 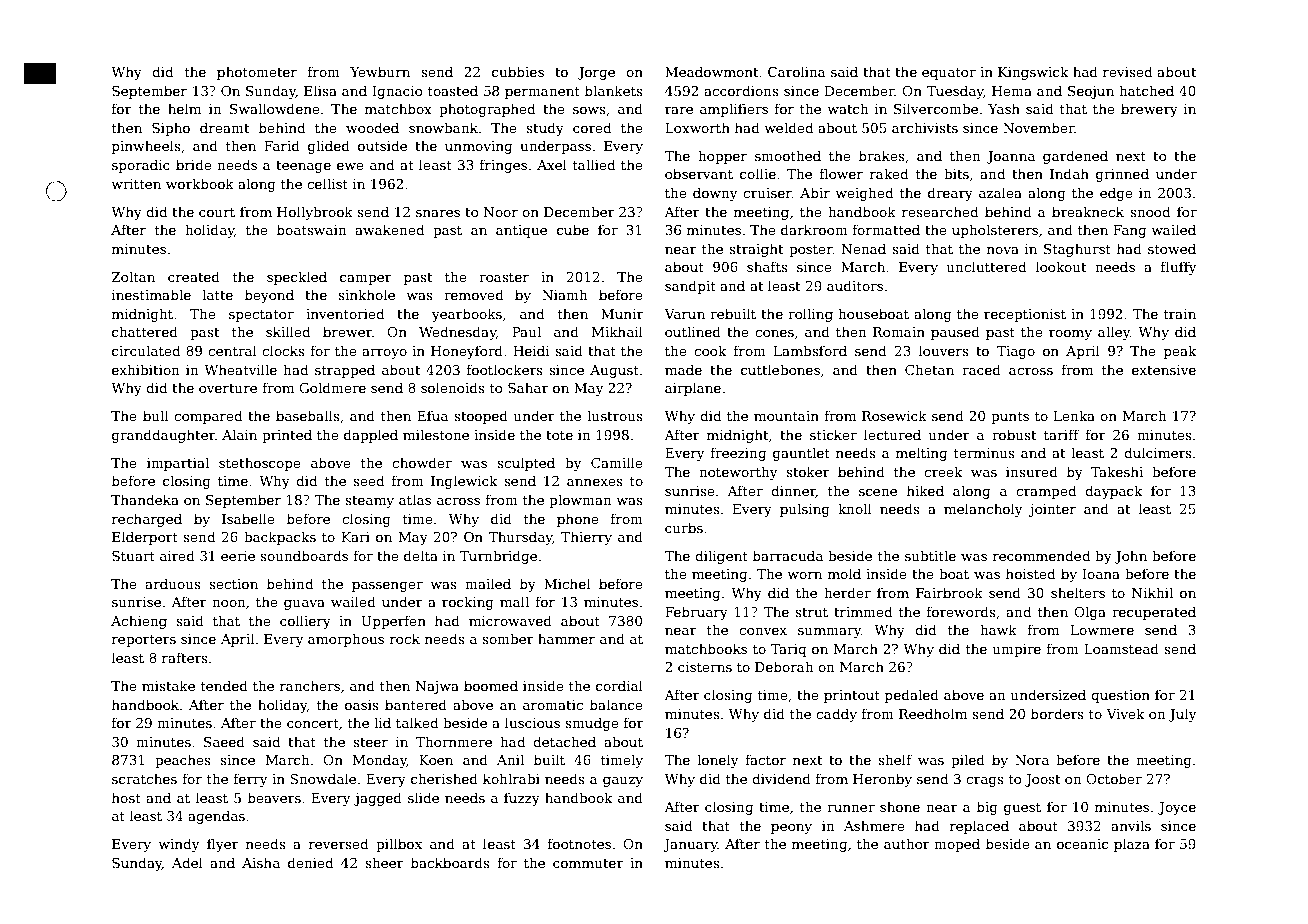 What do you see at coordinates (151, 294) in the screenshot?
I see `inestimable` at bounding box center [151, 294].
